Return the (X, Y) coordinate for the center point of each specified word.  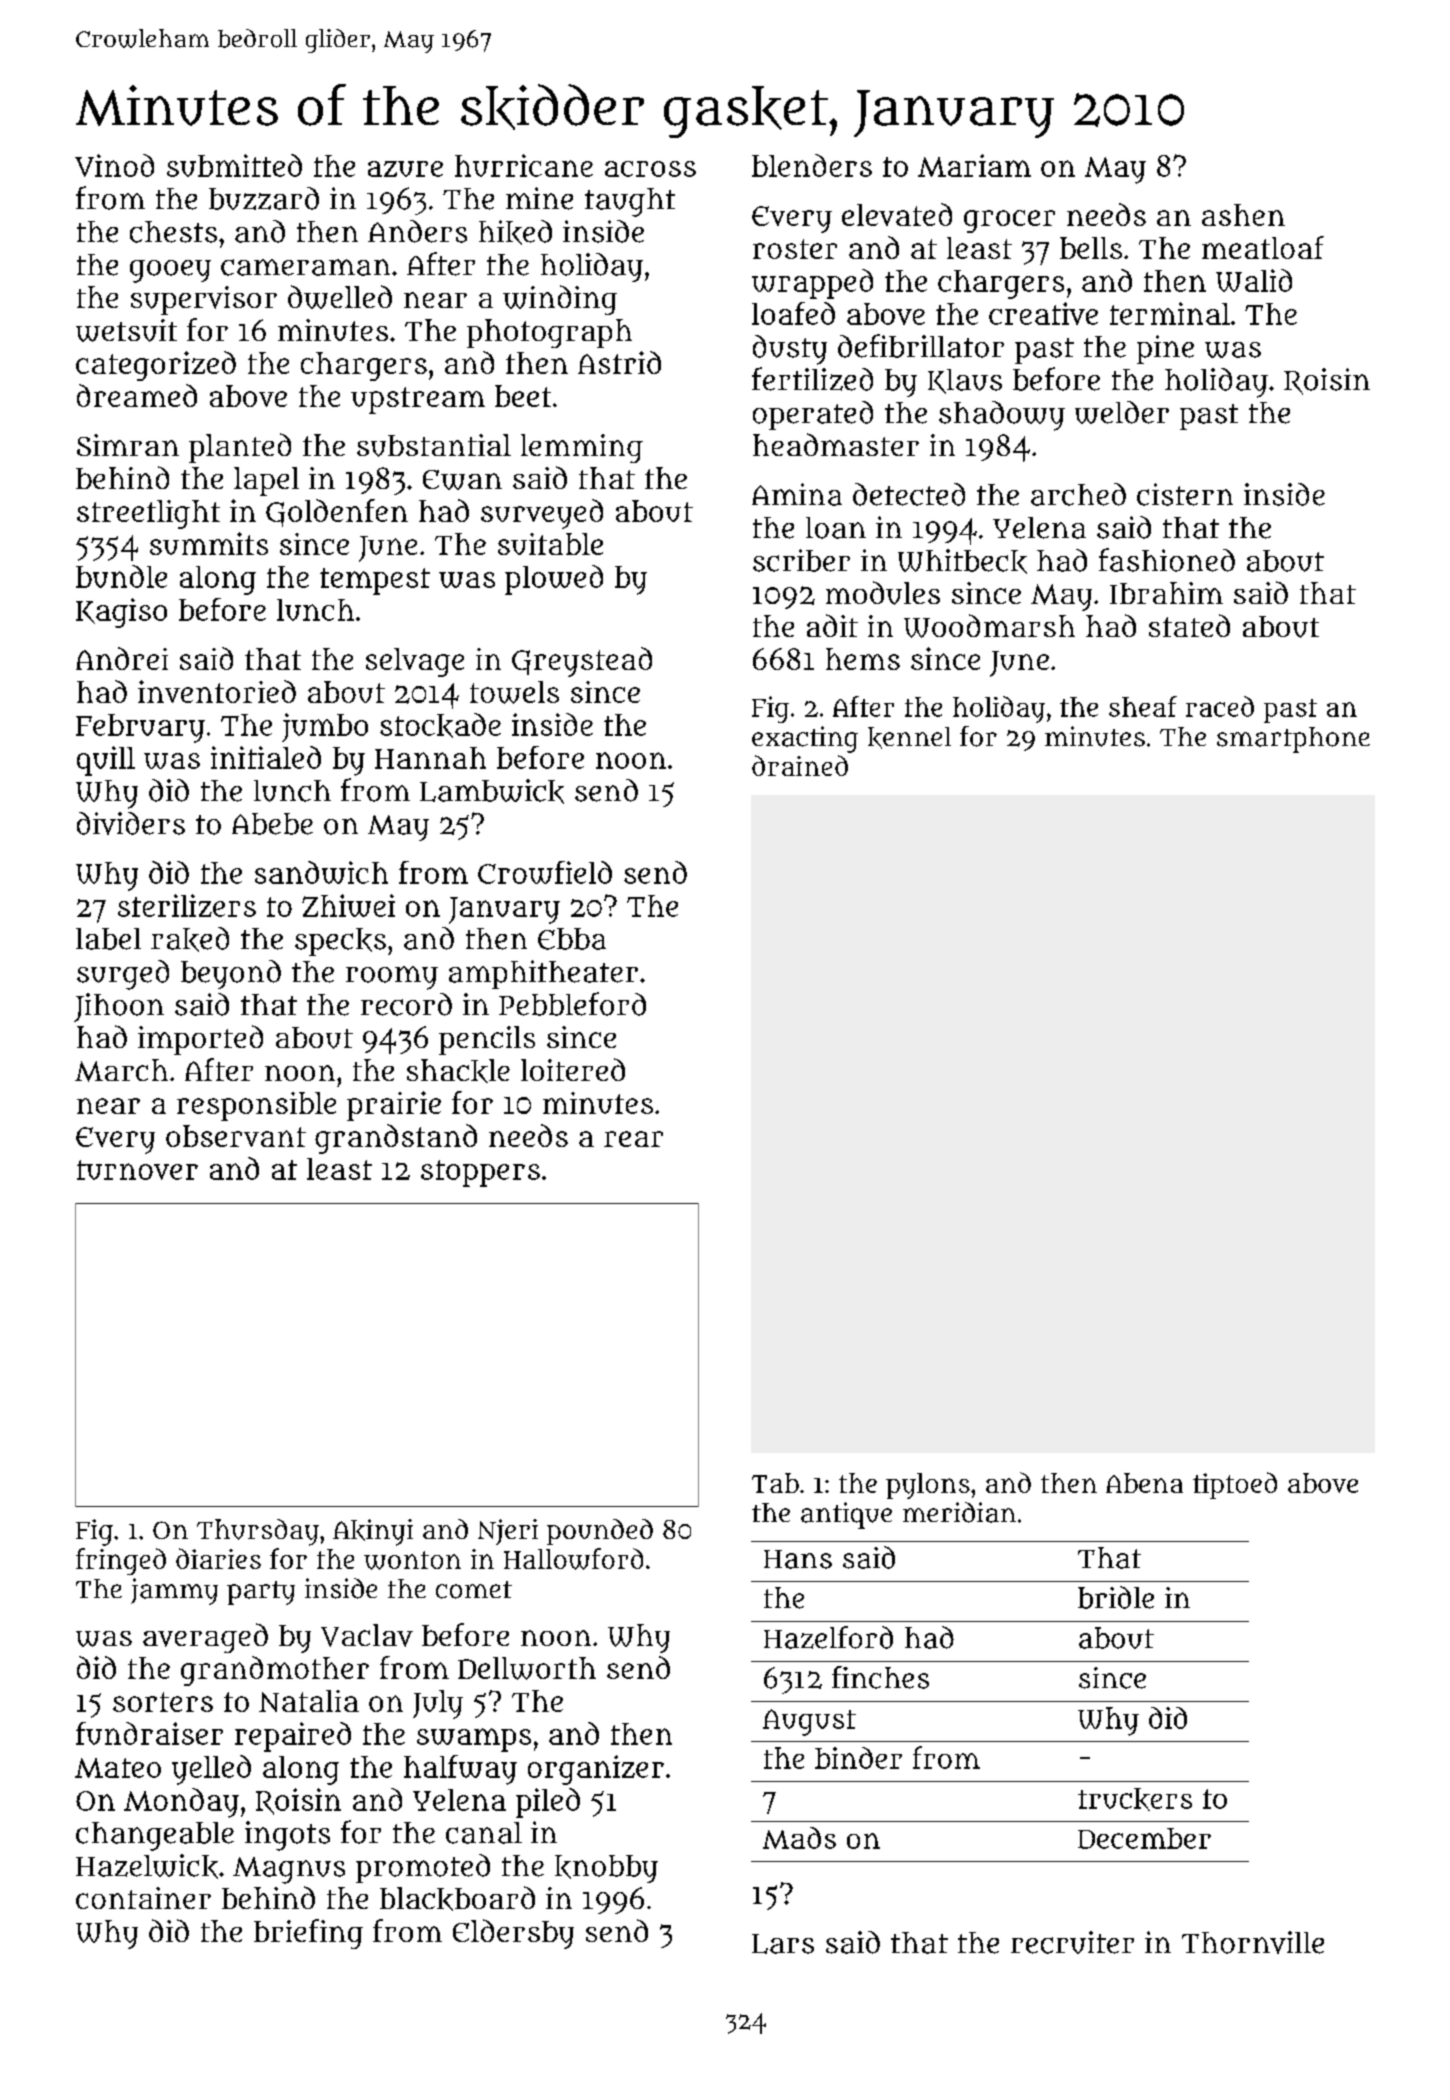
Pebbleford (572, 1004)
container (143, 1898)
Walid (1254, 280)
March (121, 1070)
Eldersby (513, 1934)
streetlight (148, 514)
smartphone (1293, 740)
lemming (582, 448)
